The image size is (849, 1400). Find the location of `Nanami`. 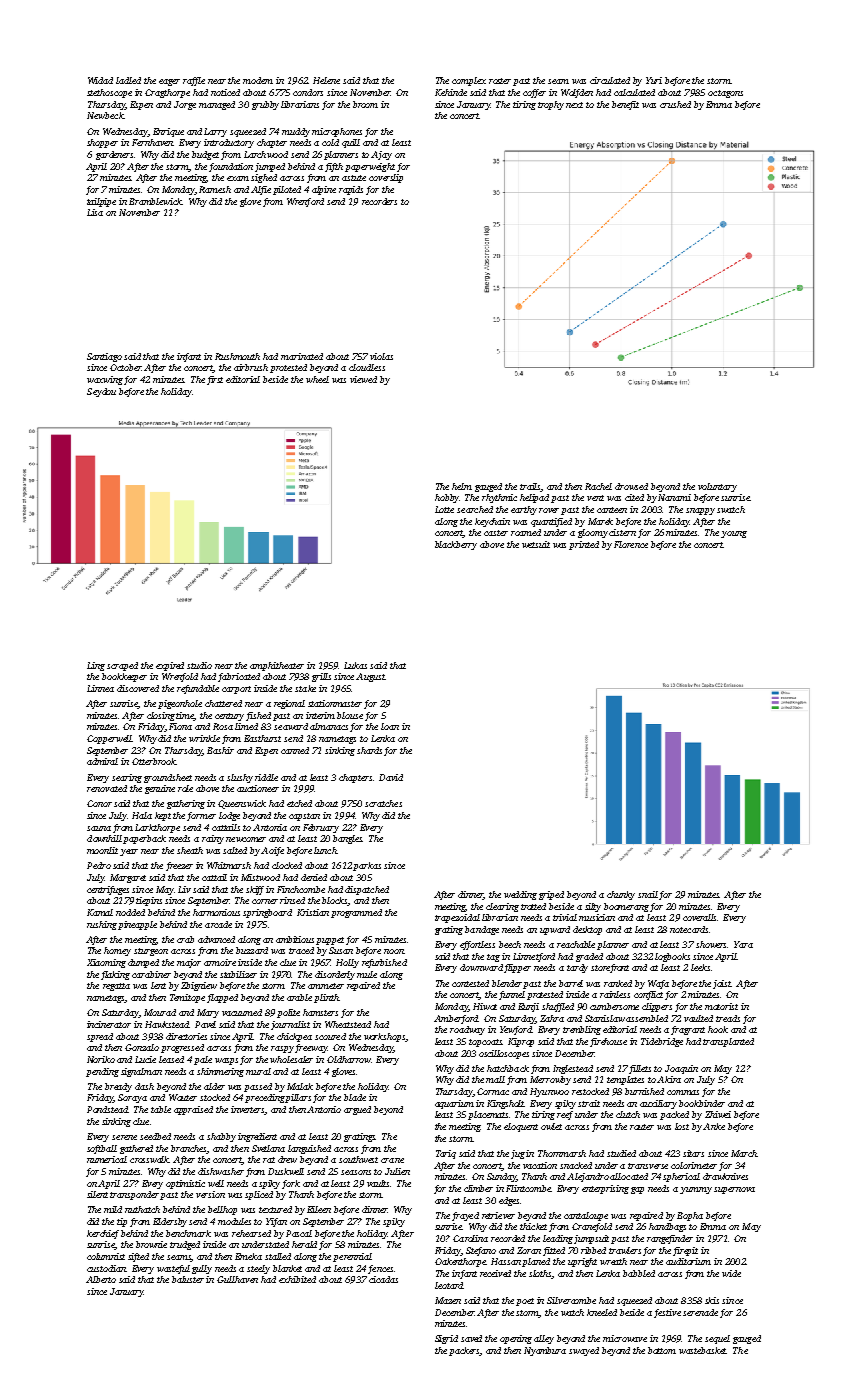

Nanami is located at coordinates (674, 497).
